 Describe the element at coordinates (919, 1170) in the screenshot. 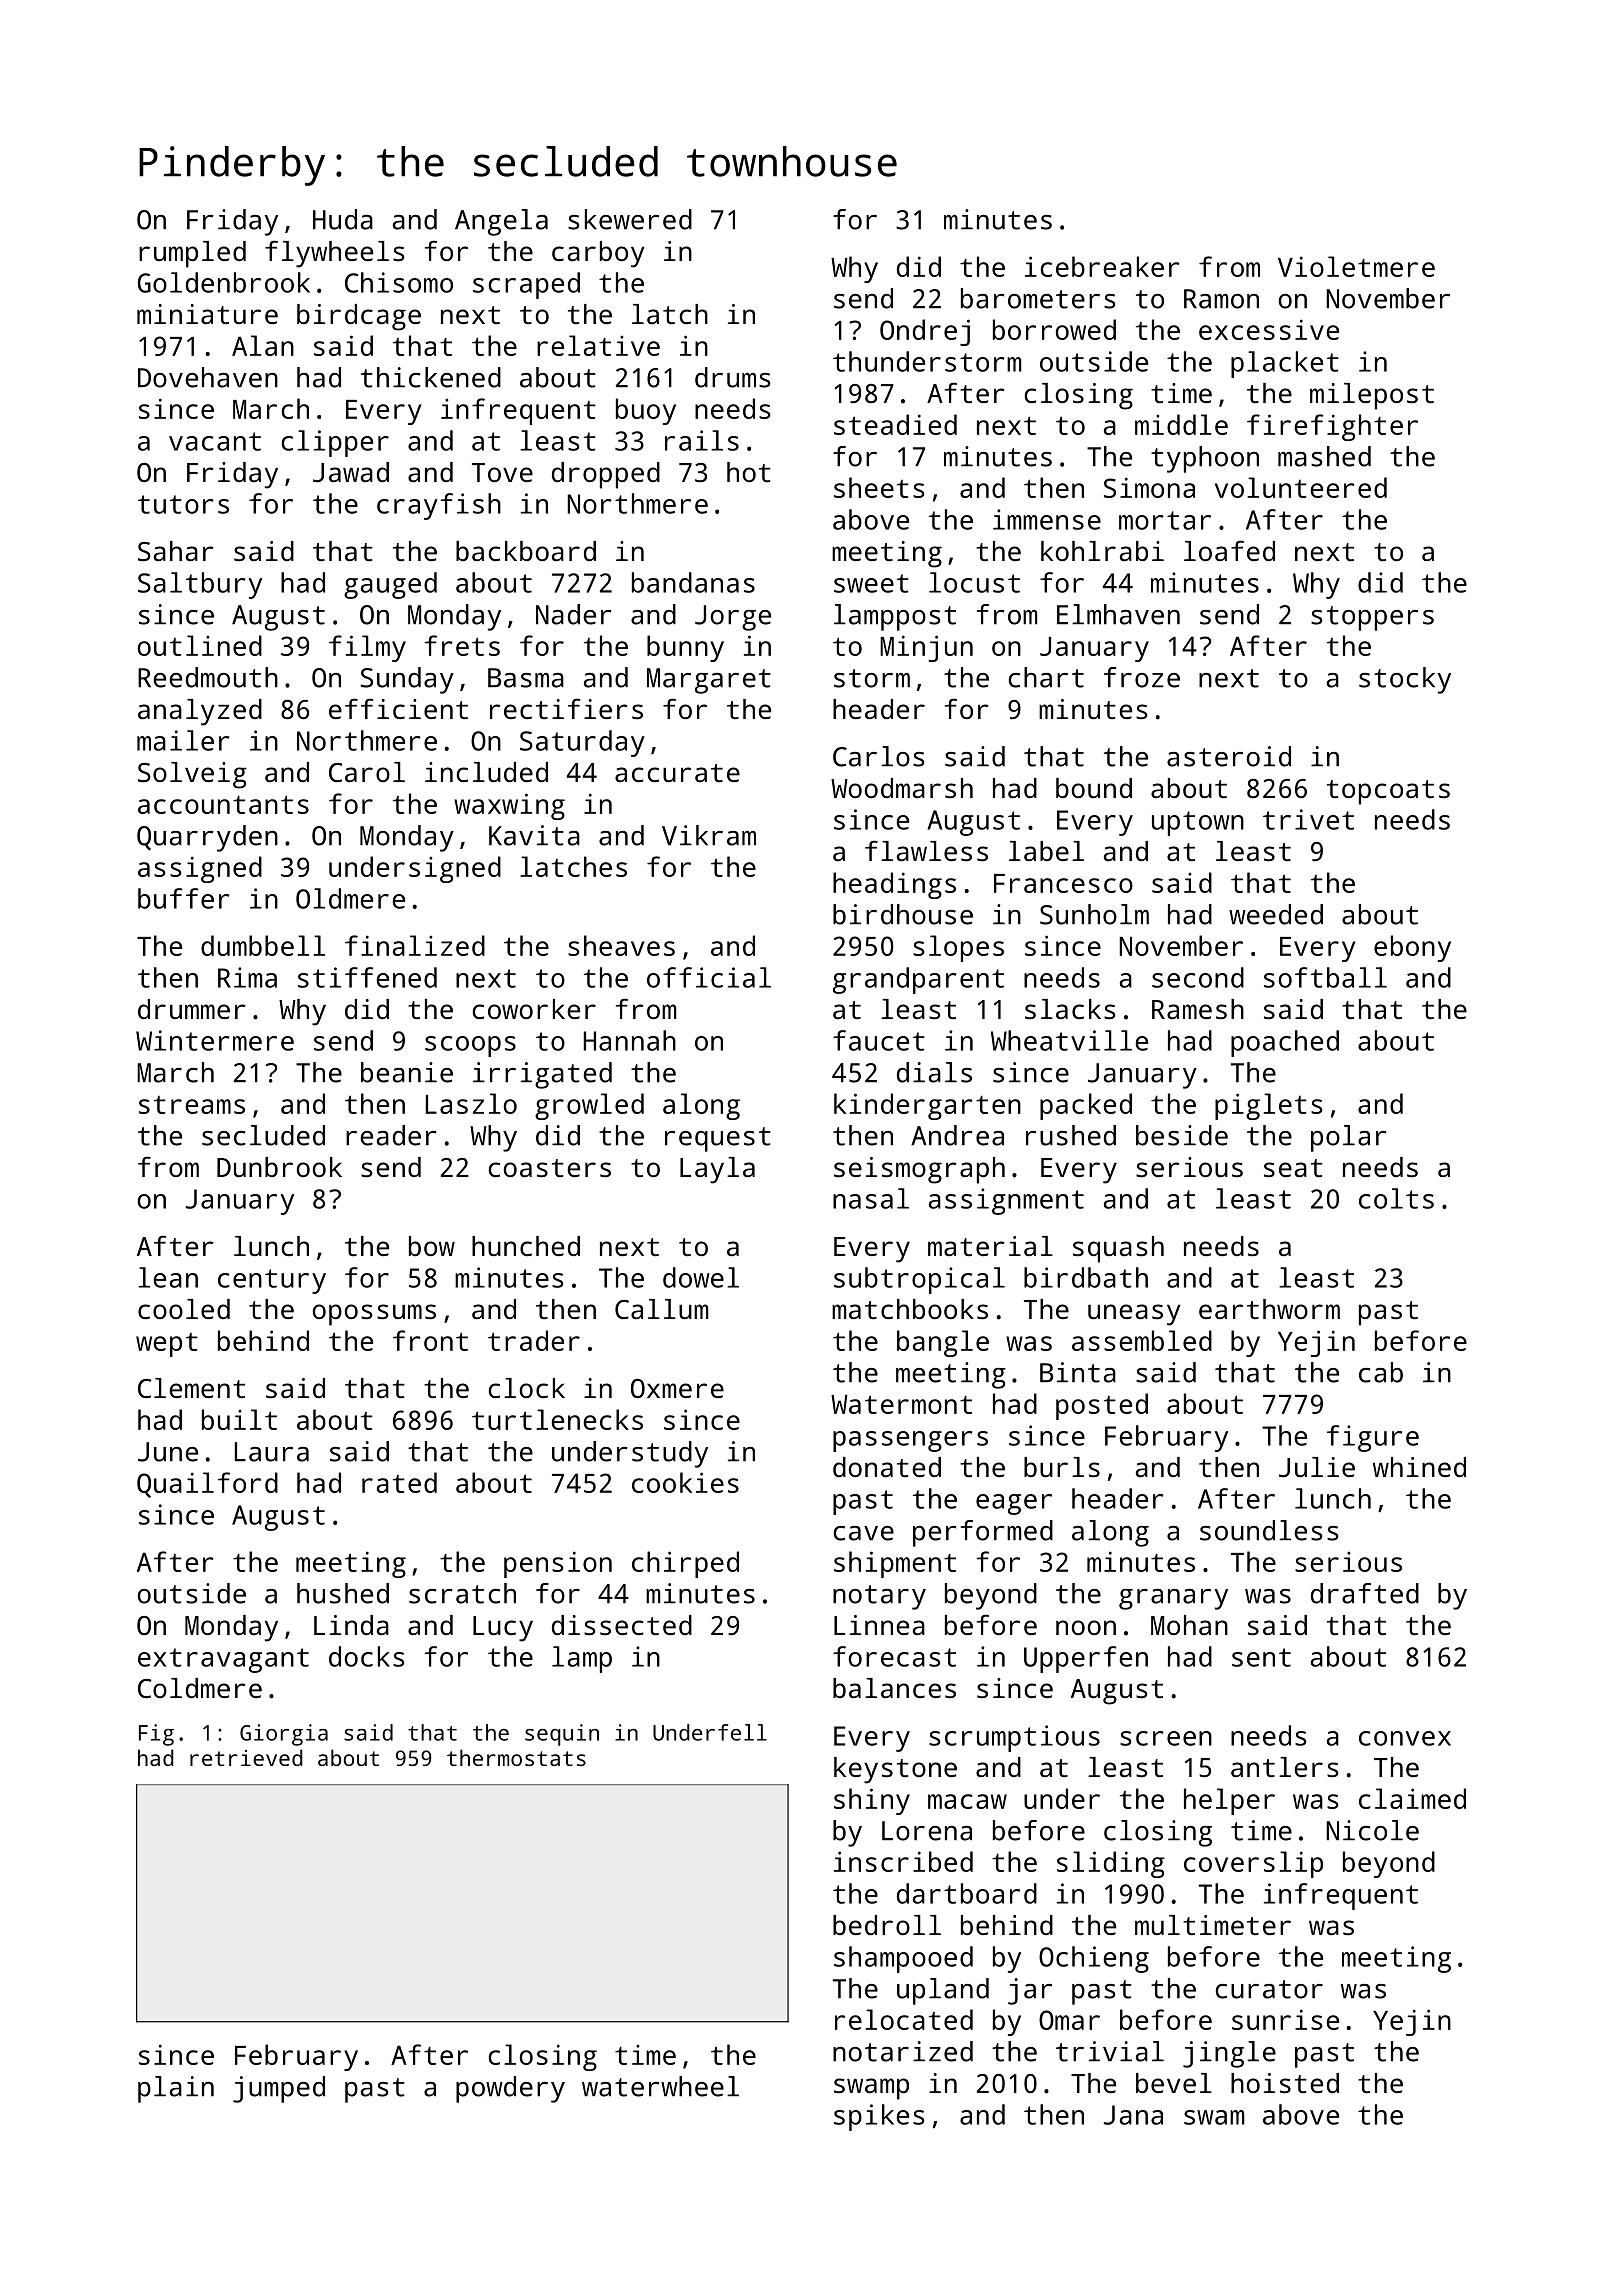

I see `seismograph` at that location.
